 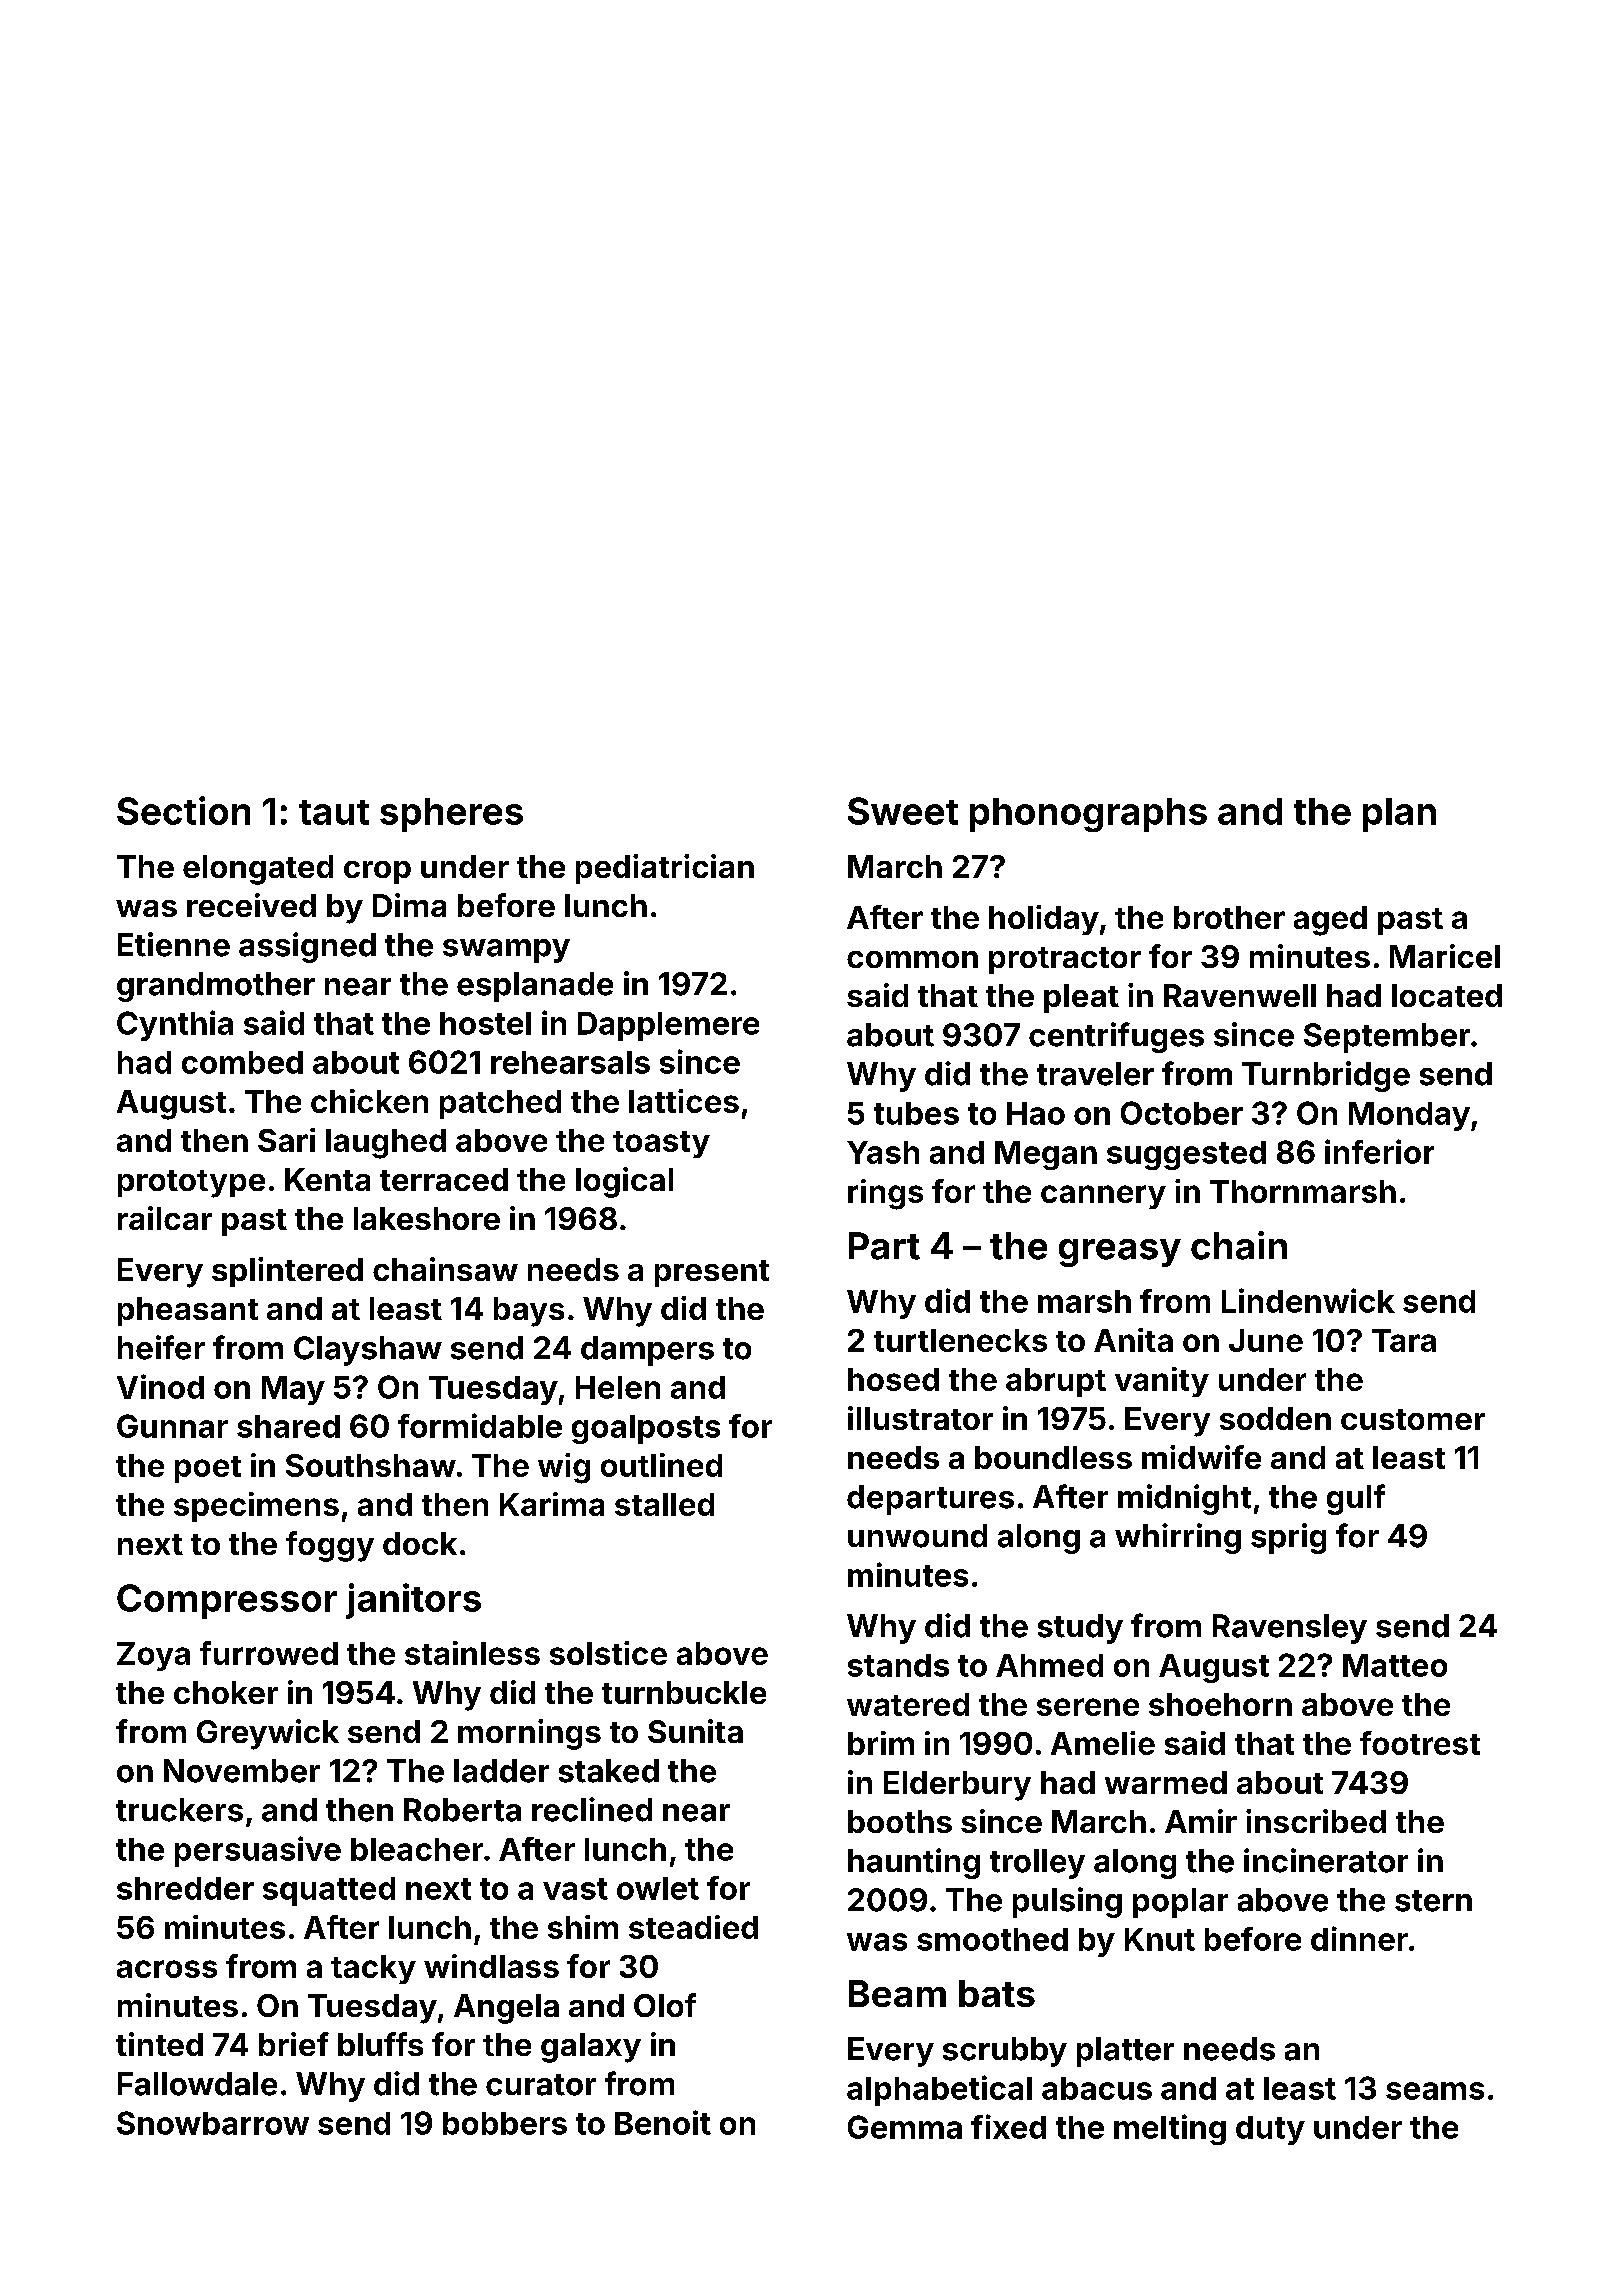 What do you see at coordinates (900, 1821) in the page?
I see `booths` at bounding box center [900, 1821].
